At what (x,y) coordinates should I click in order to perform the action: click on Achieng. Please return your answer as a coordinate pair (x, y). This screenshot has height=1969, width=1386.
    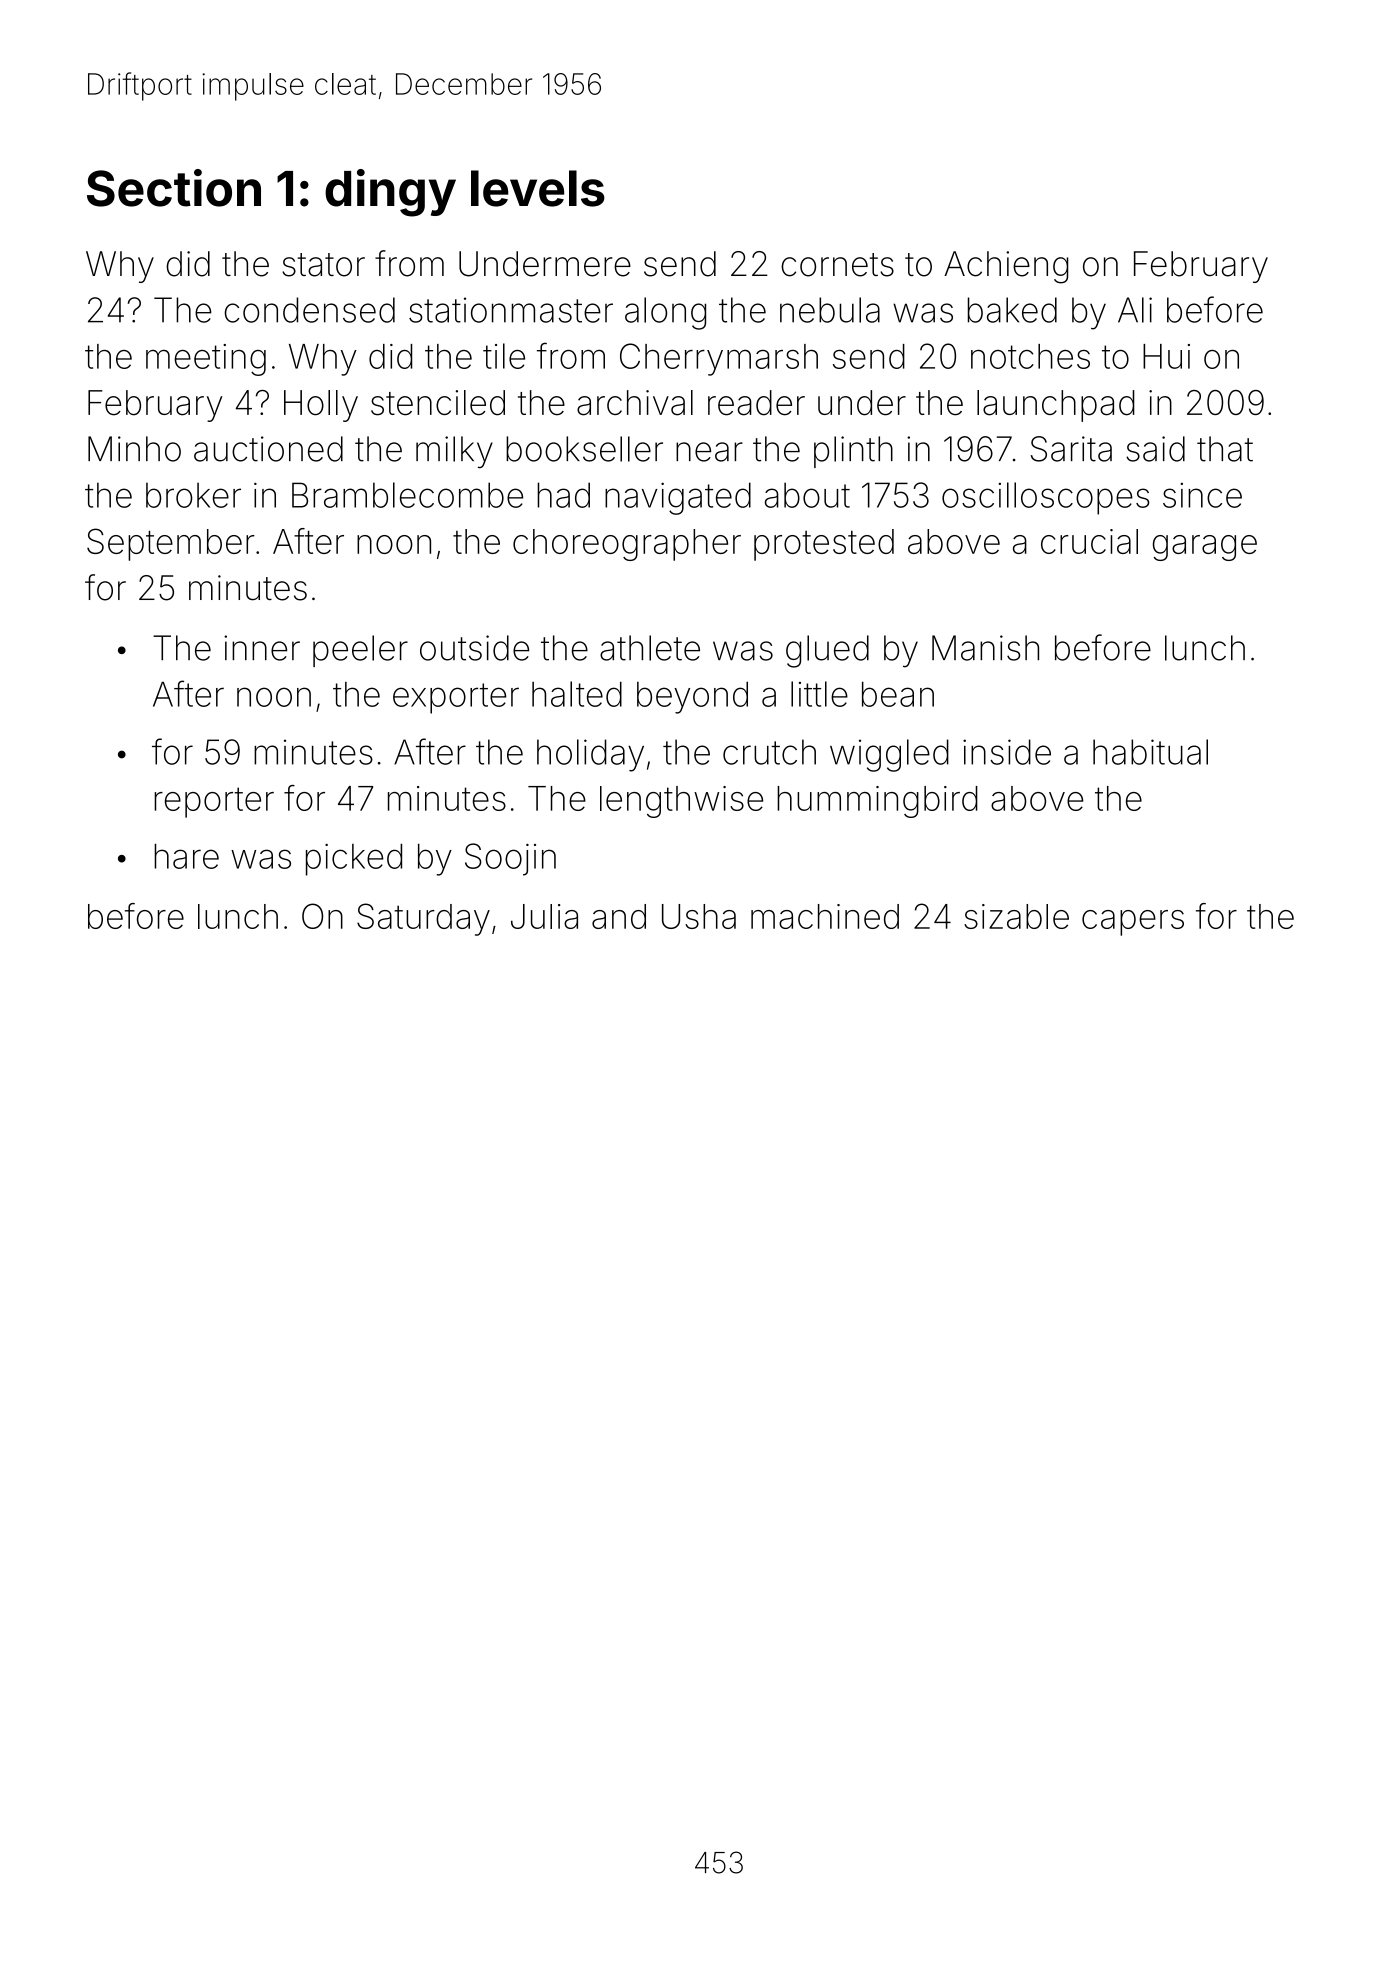
    Looking at the image, I should click on (1006, 267).
